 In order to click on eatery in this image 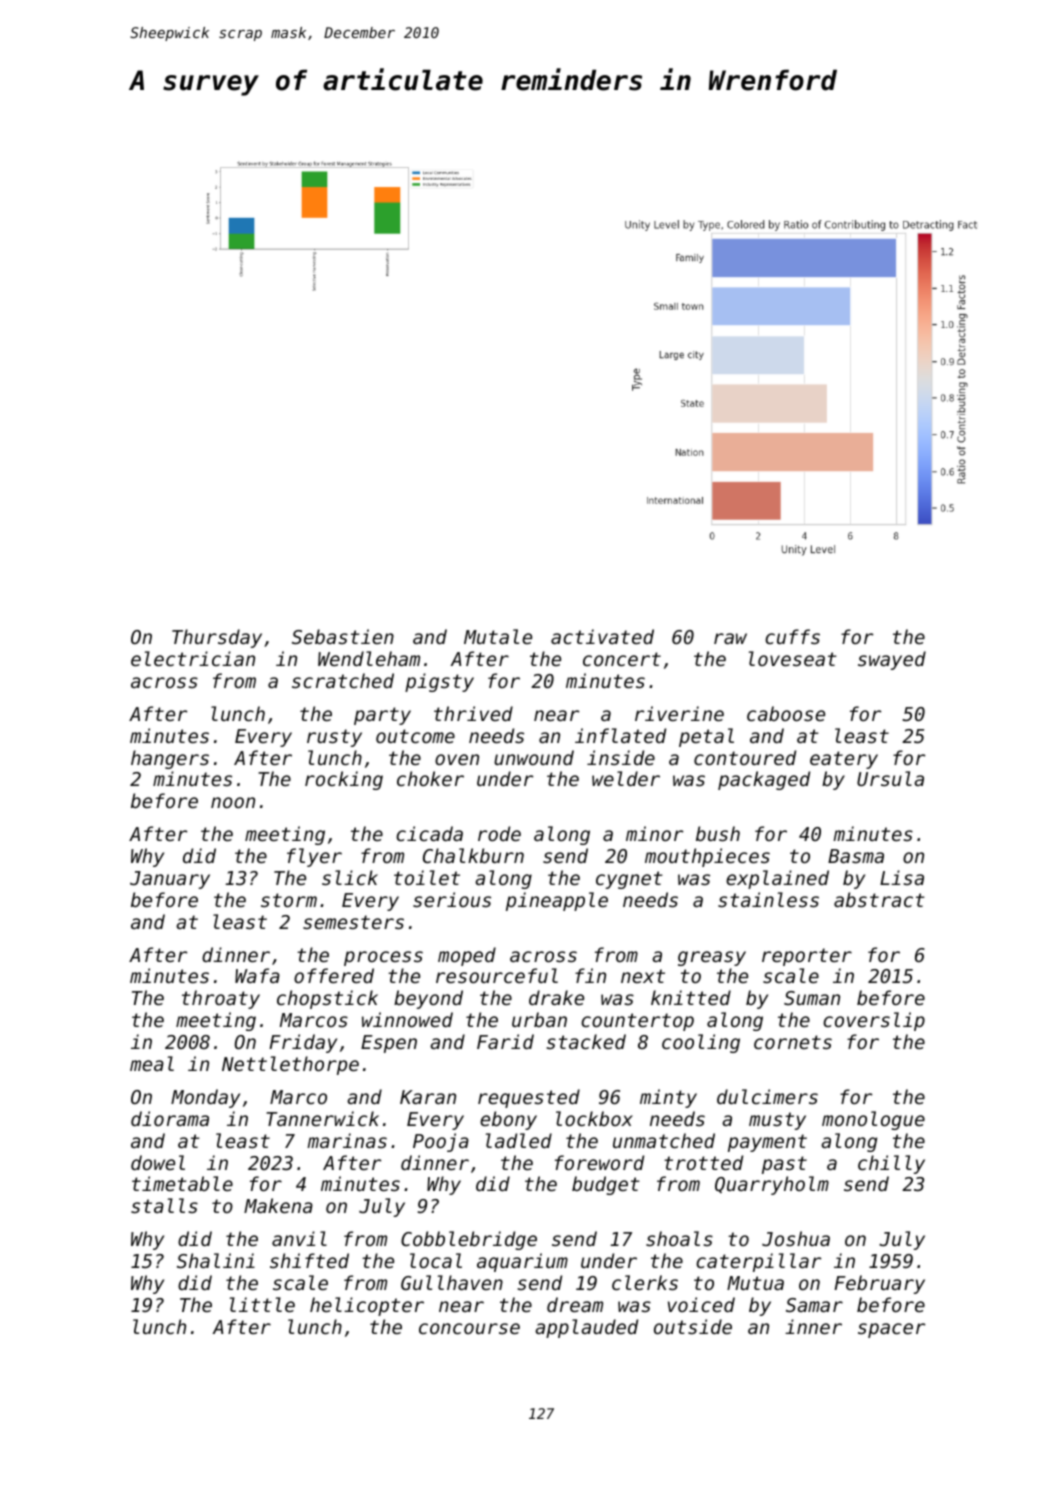, I will do `click(844, 760)`.
